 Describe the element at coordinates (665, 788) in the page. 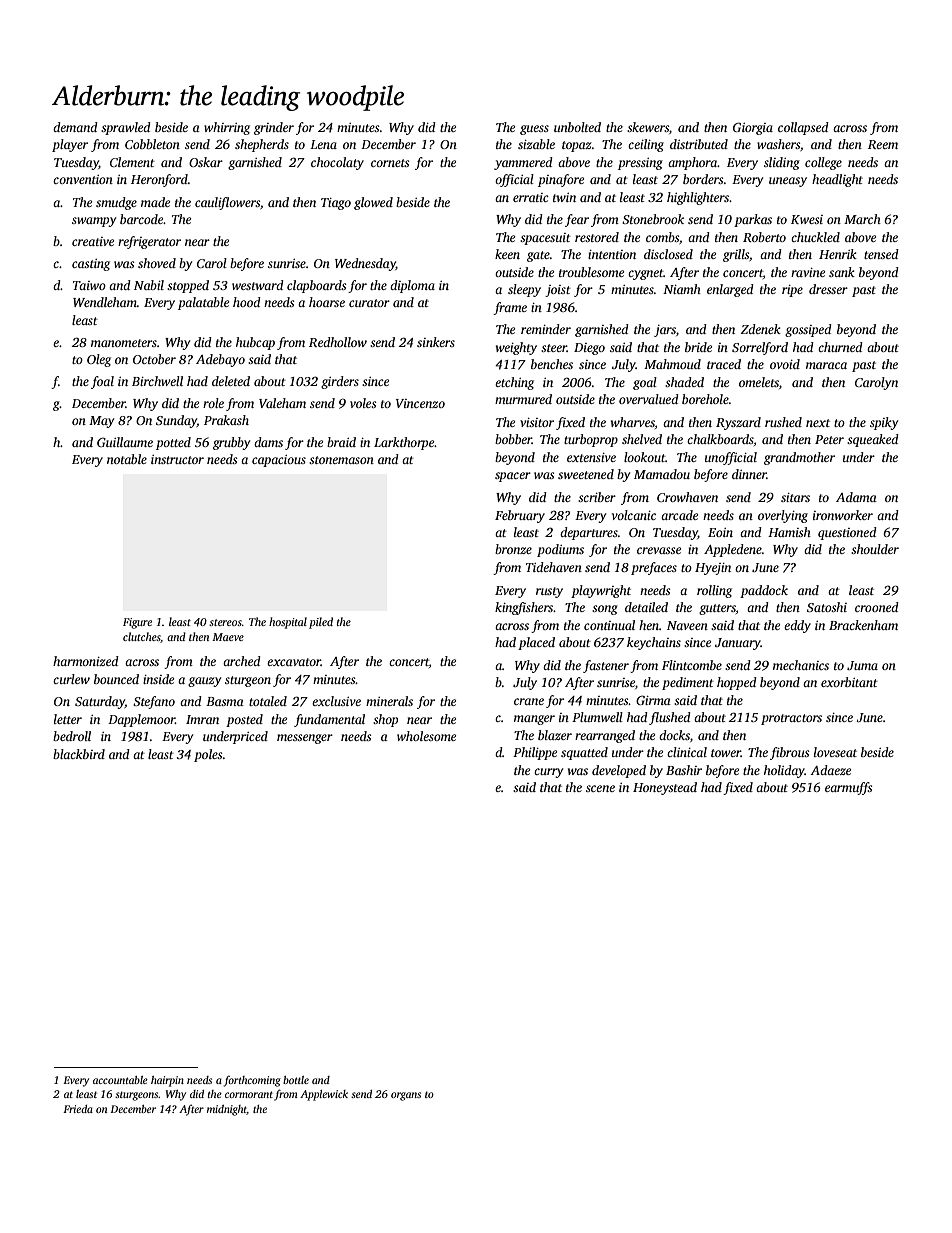

I see `Honeystead` at that location.
